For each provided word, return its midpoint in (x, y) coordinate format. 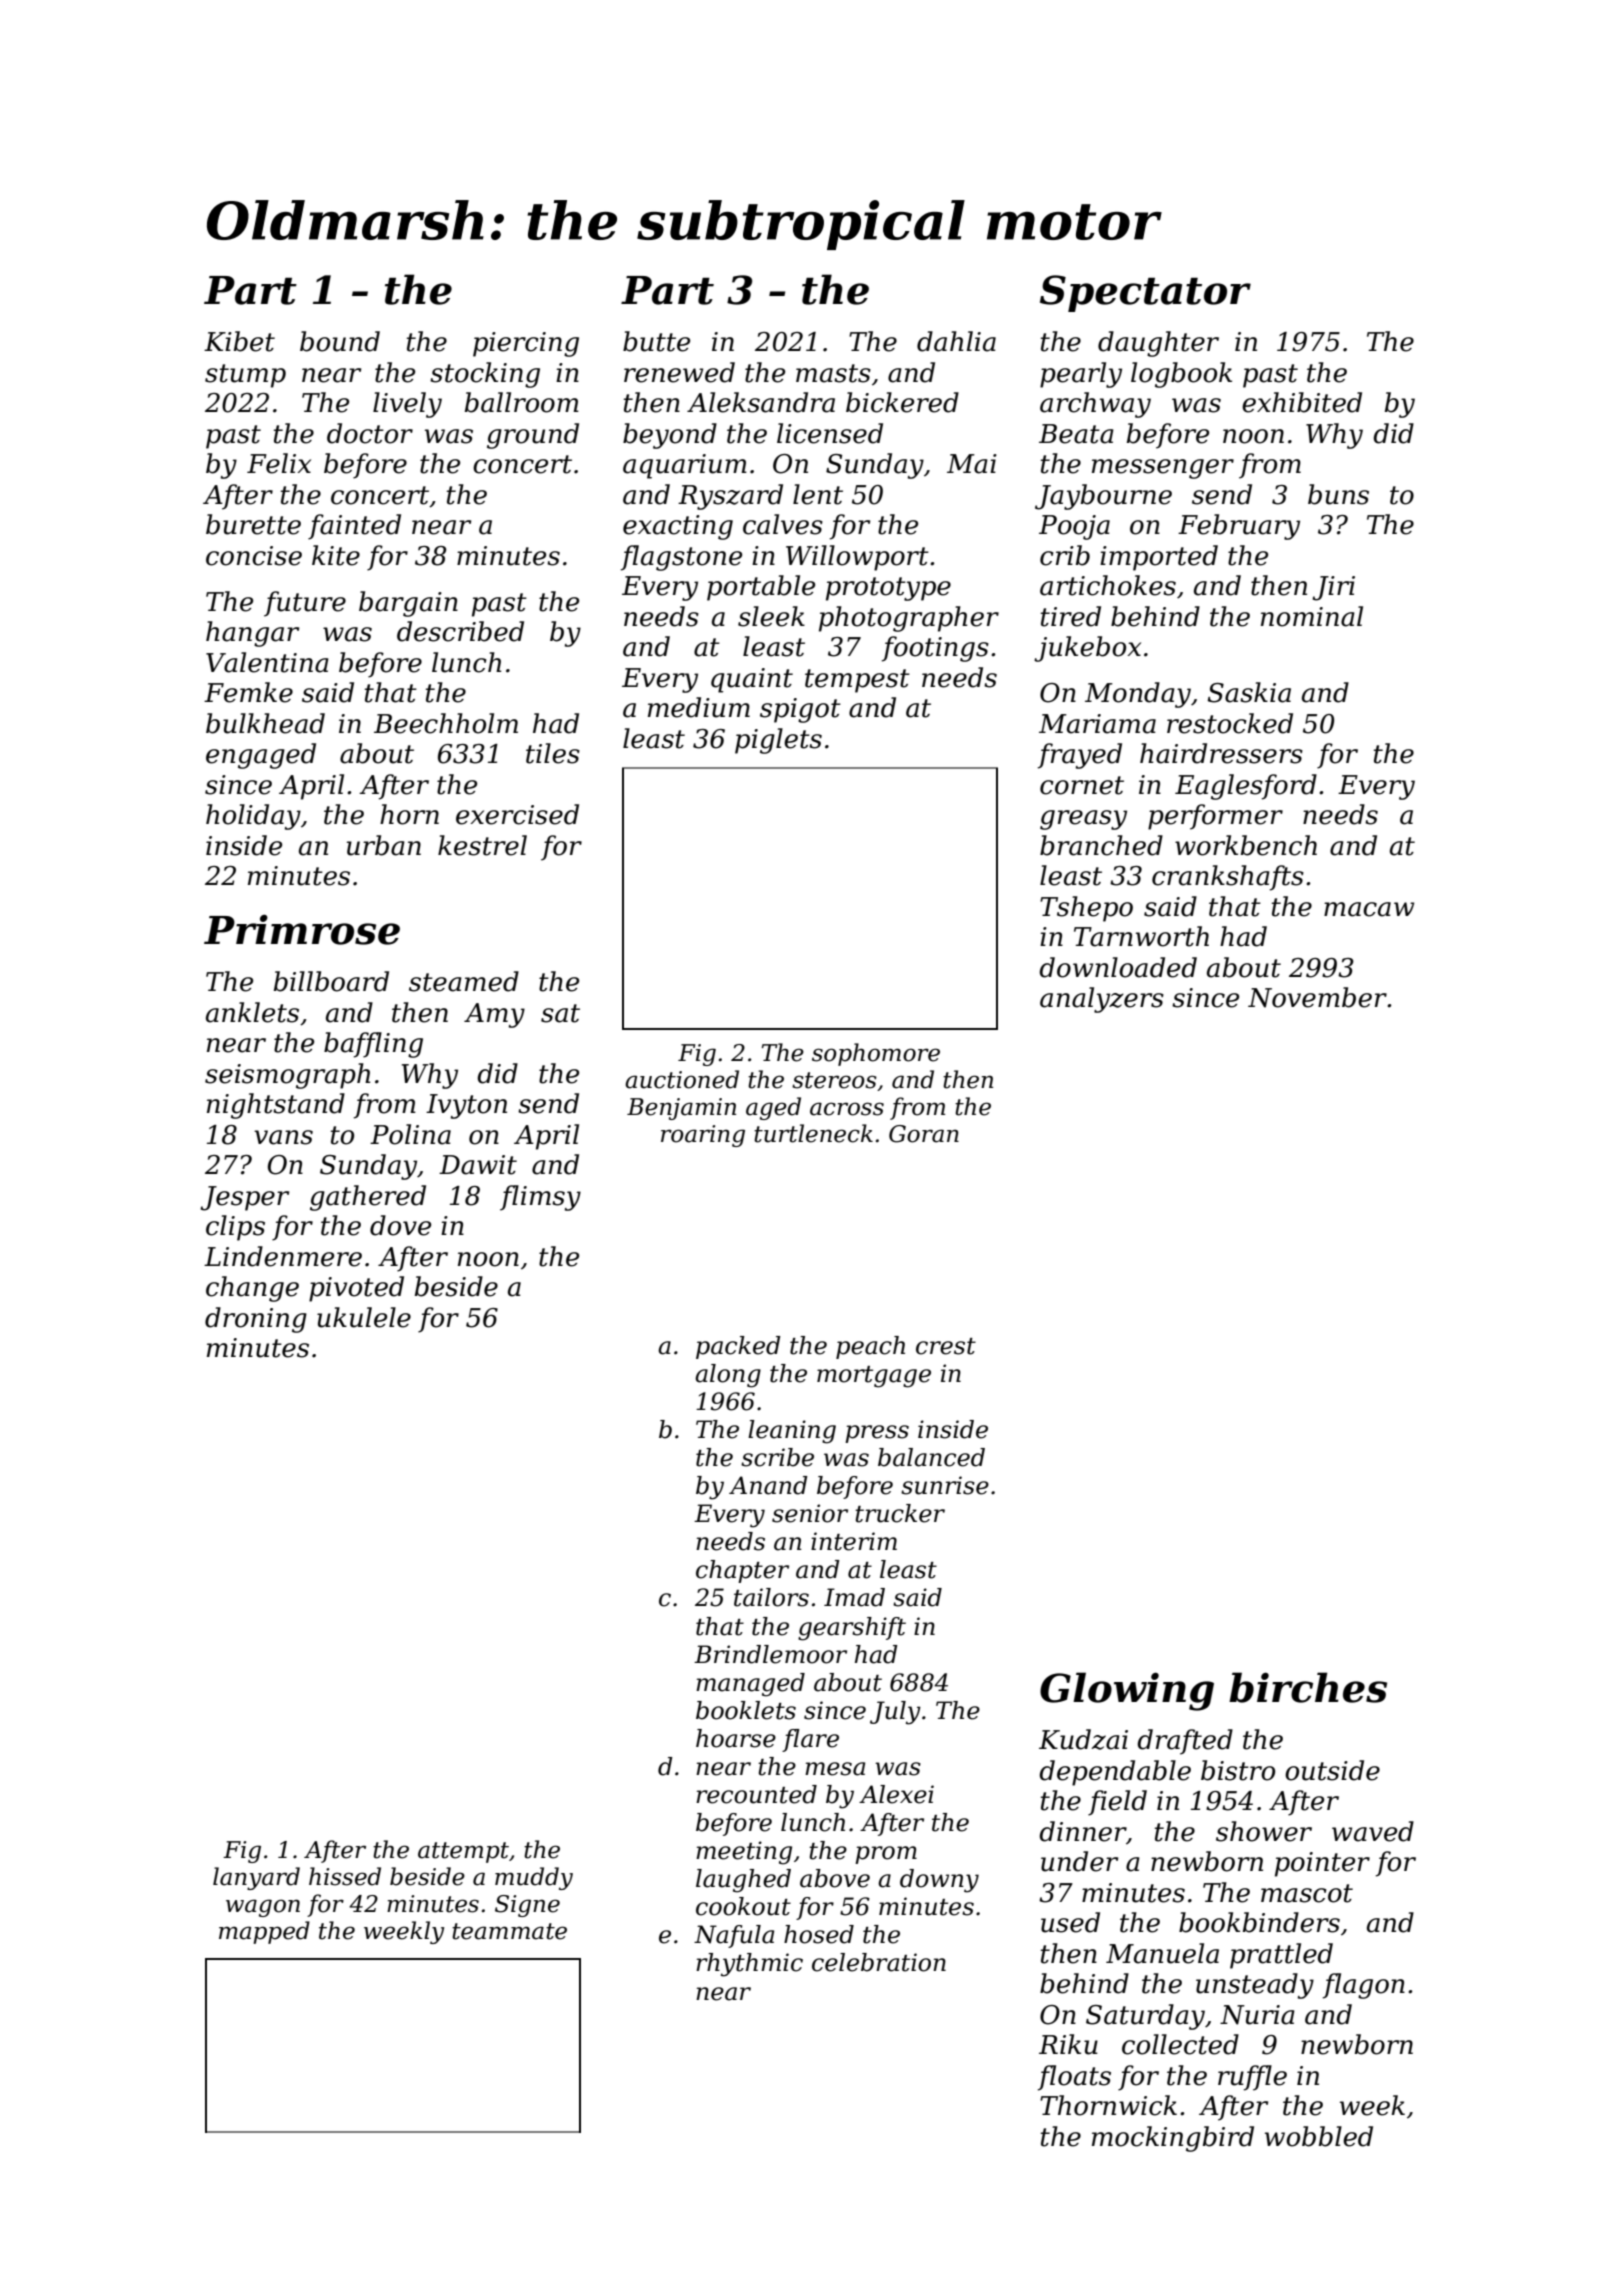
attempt (463, 1852)
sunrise (945, 1485)
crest (946, 1346)
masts (833, 373)
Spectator (1145, 293)
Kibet (239, 341)
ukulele (364, 1317)
